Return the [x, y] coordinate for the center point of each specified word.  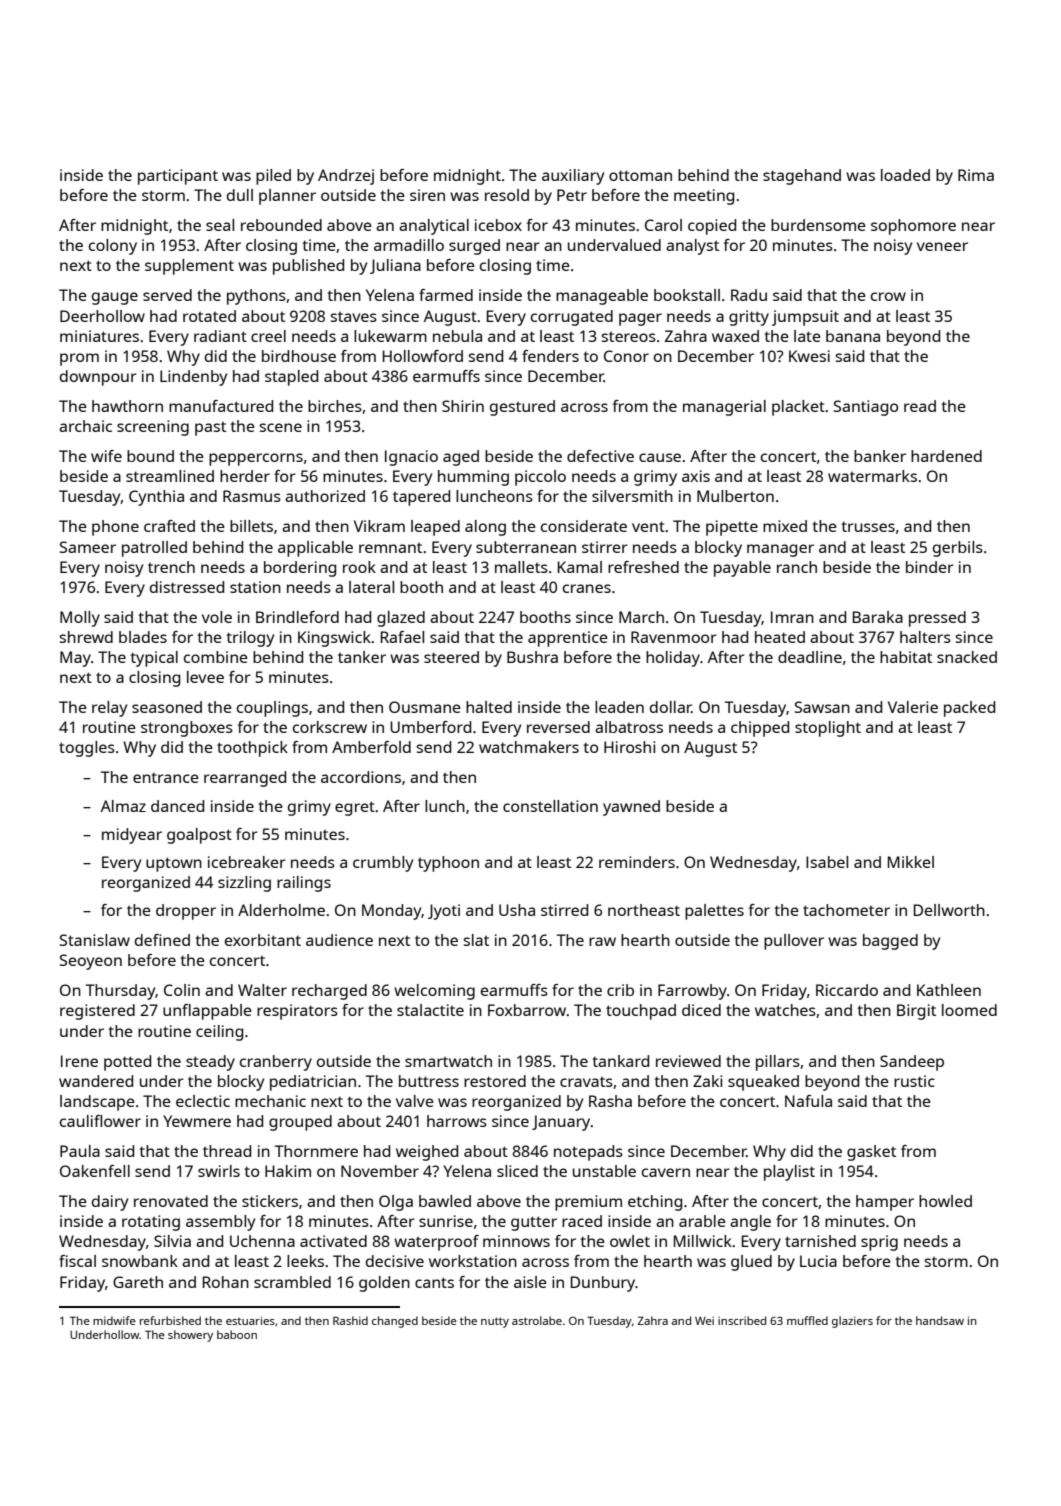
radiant [220, 336]
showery [190, 1336]
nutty [495, 1322]
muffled [807, 1320]
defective [600, 456]
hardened [946, 456]
